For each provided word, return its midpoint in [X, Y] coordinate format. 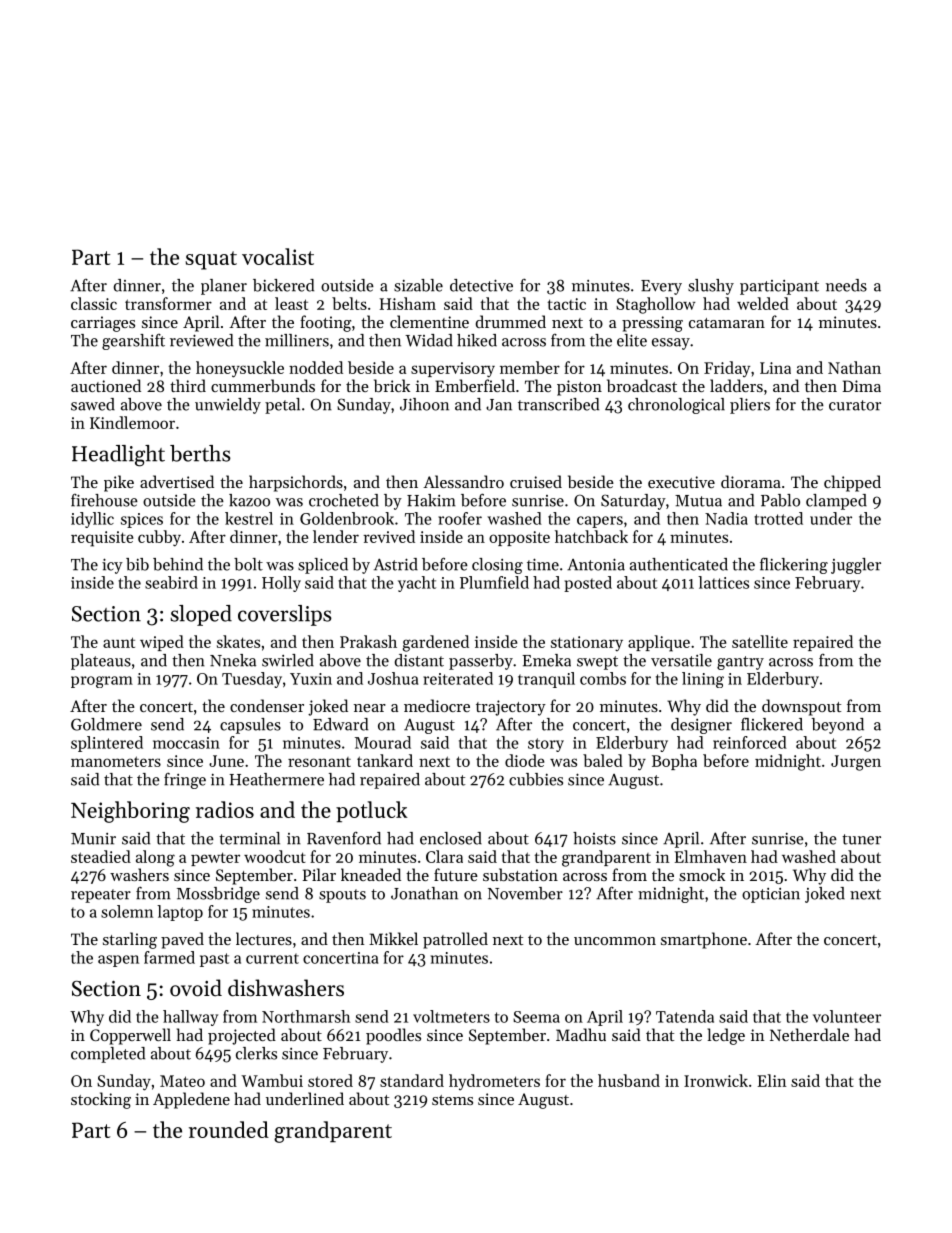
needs [846, 285]
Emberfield [475, 385]
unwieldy [228, 406]
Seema [536, 1017]
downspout [801, 707]
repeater [101, 896]
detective [481, 285]
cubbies [536, 779]
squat [211, 260]
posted [588, 584]
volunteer [847, 1016]
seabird [171, 582]
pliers [750, 406]
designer [701, 726]
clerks [256, 1053]
